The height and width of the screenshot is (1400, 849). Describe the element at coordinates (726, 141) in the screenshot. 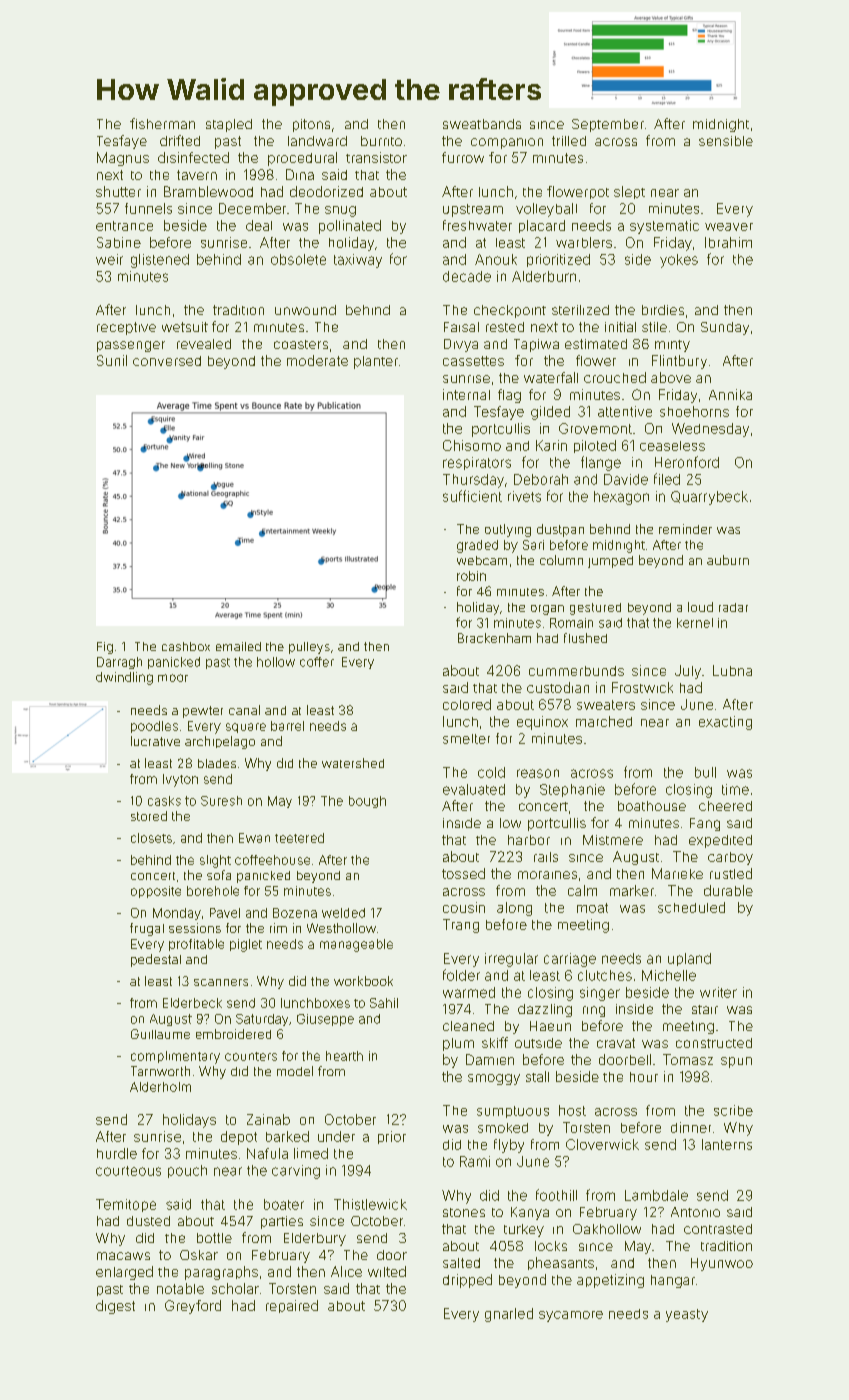

I see `sensible` at that location.
